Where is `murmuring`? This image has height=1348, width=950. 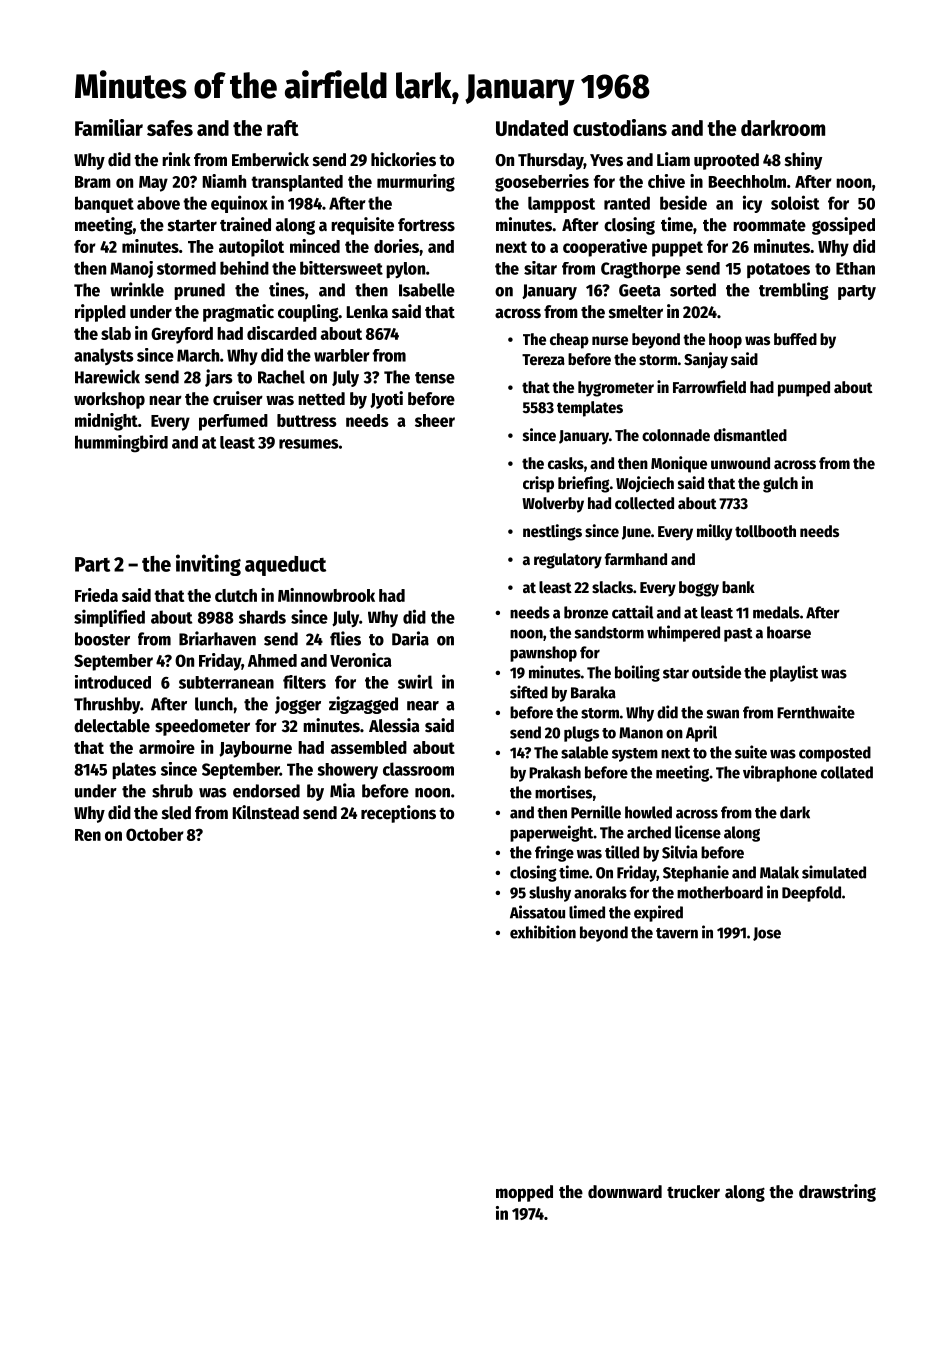 murmuring is located at coordinates (416, 183).
